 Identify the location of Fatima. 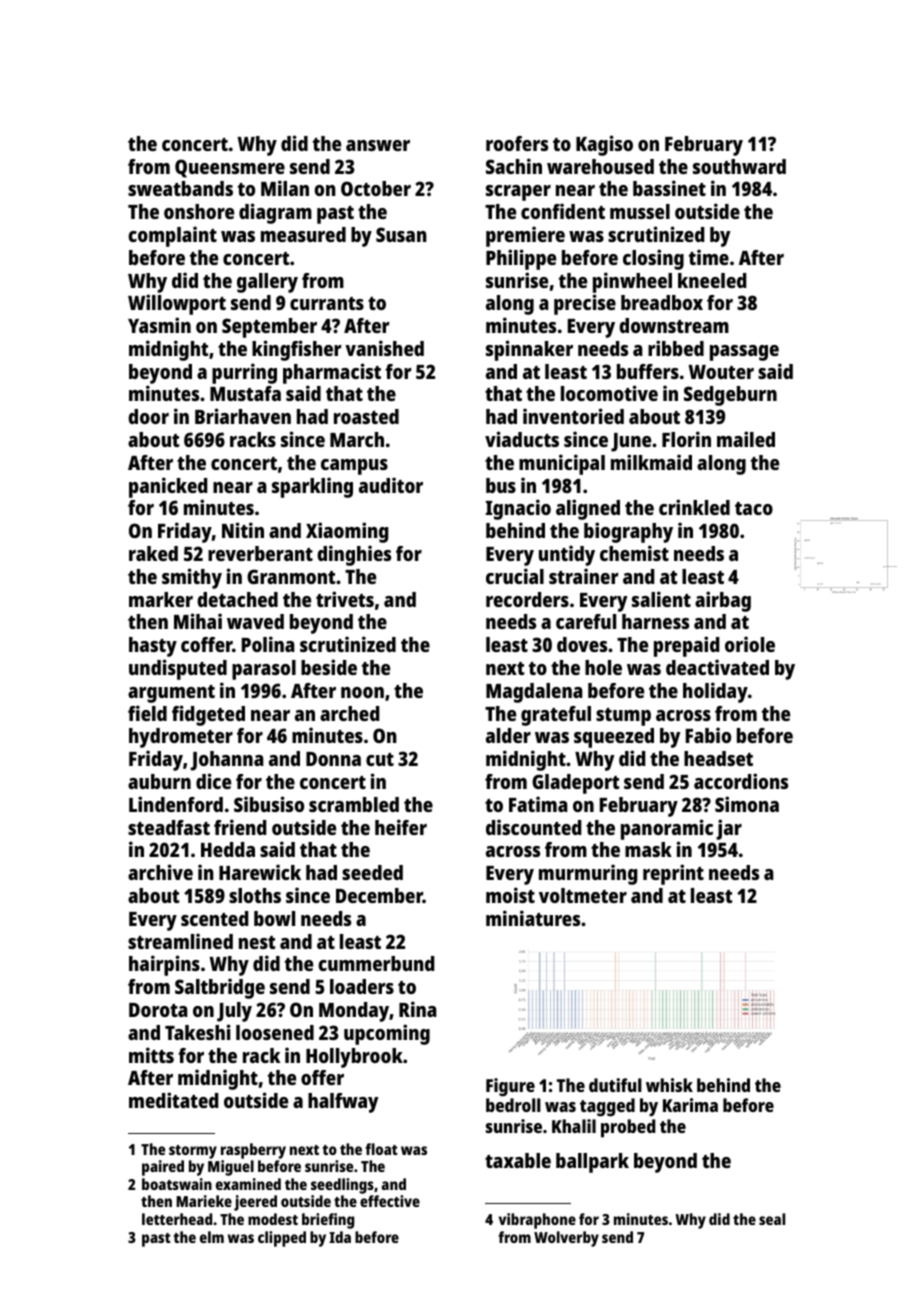
(538, 804).
